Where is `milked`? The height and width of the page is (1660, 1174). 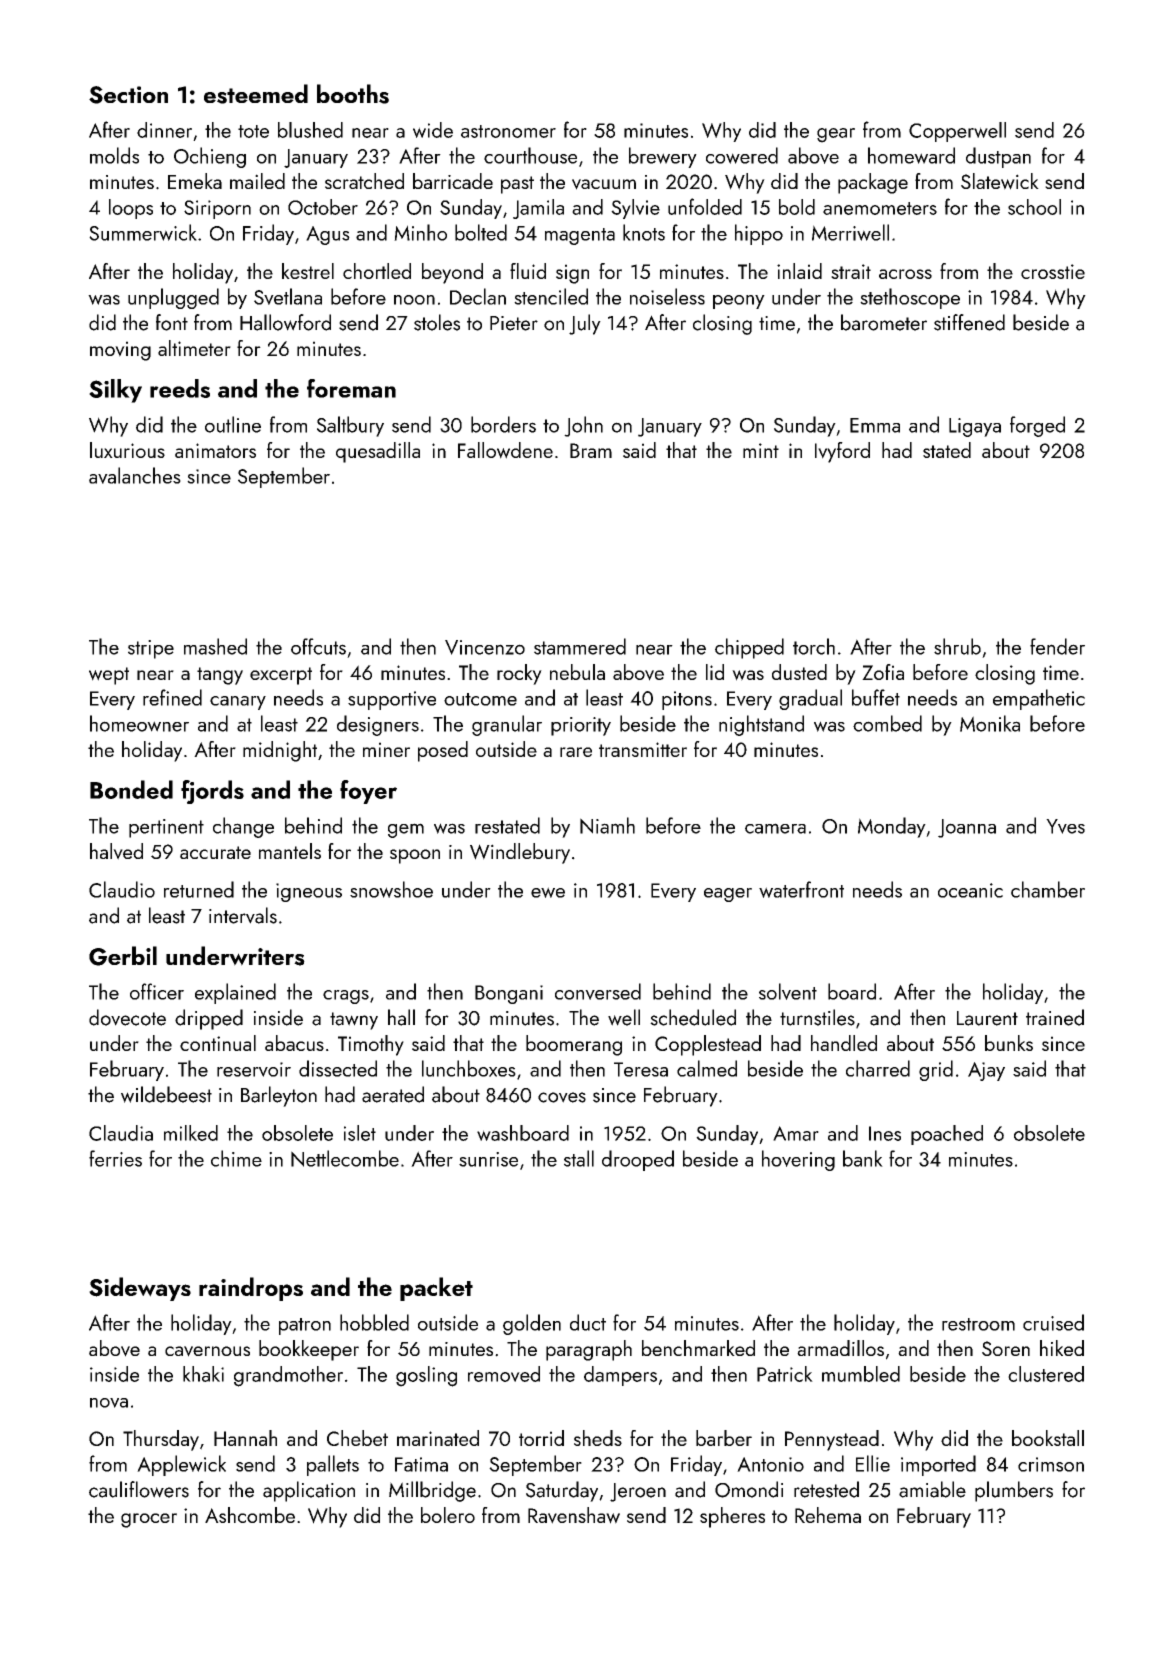
milked is located at coordinates (191, 1133).
